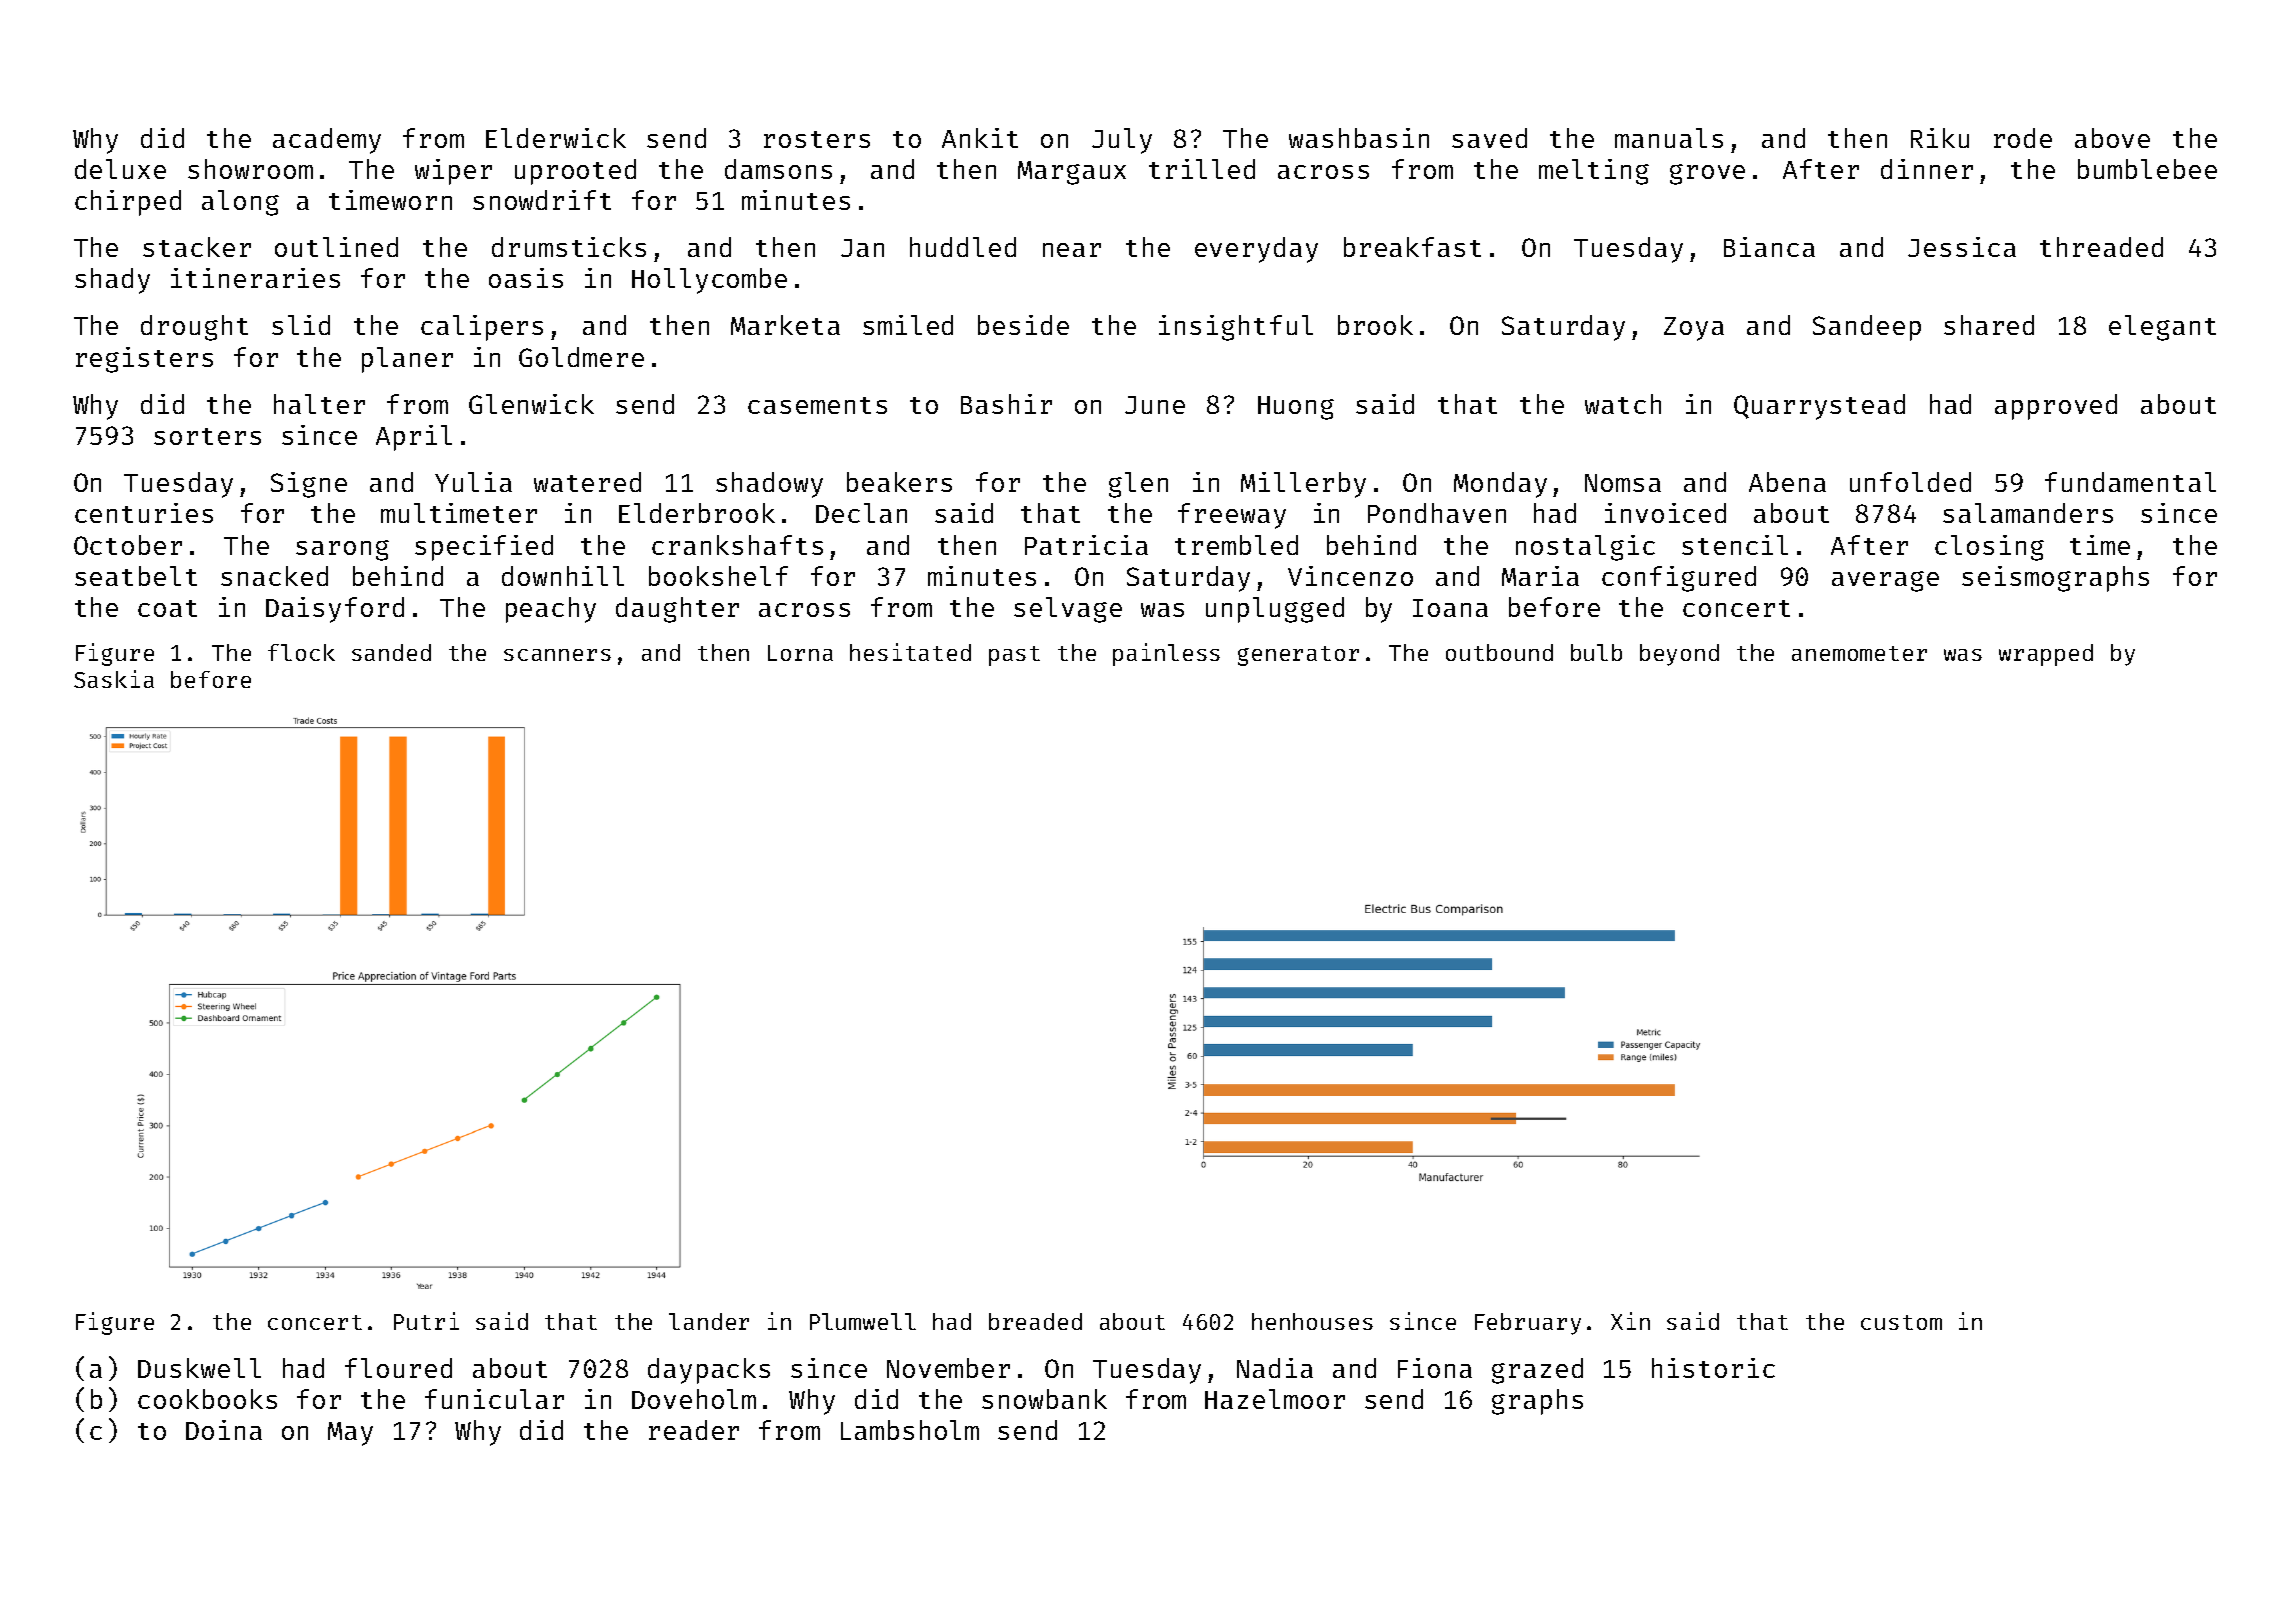 This page has height=1620, width=2292. I want to click on henhouses, so click(1312, 1321).
